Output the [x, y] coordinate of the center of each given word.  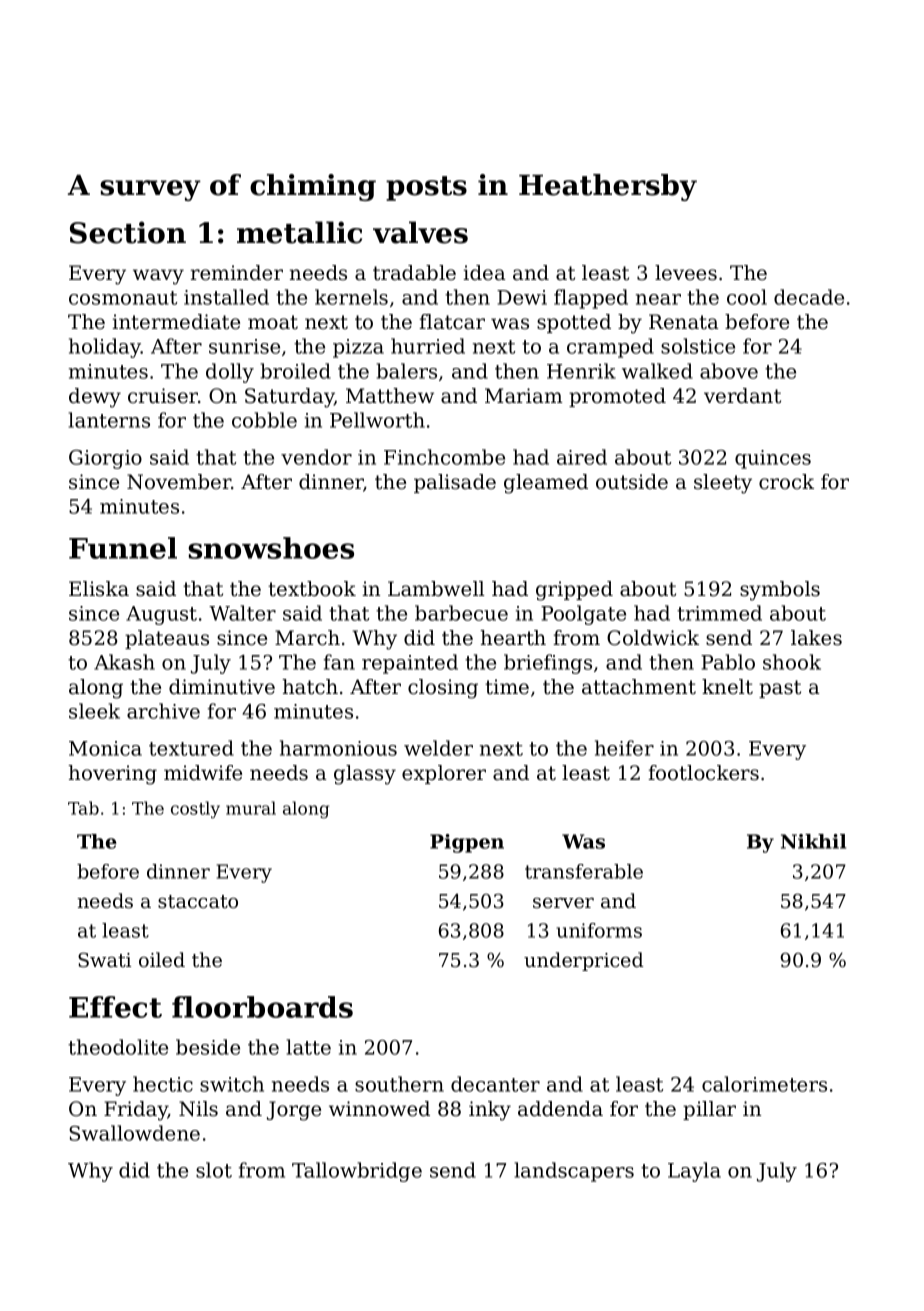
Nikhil [813, 841]
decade [809, 297]
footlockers [703, 773]
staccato [198, 902]
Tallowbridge [357, 1172]
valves [420, 232]
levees [686, 273]
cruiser [163, 396]
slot [214, 1170]
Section [128, 232]
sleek [94, 711]
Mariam [524, 396]
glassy [365, 775]
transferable [584, 871]
